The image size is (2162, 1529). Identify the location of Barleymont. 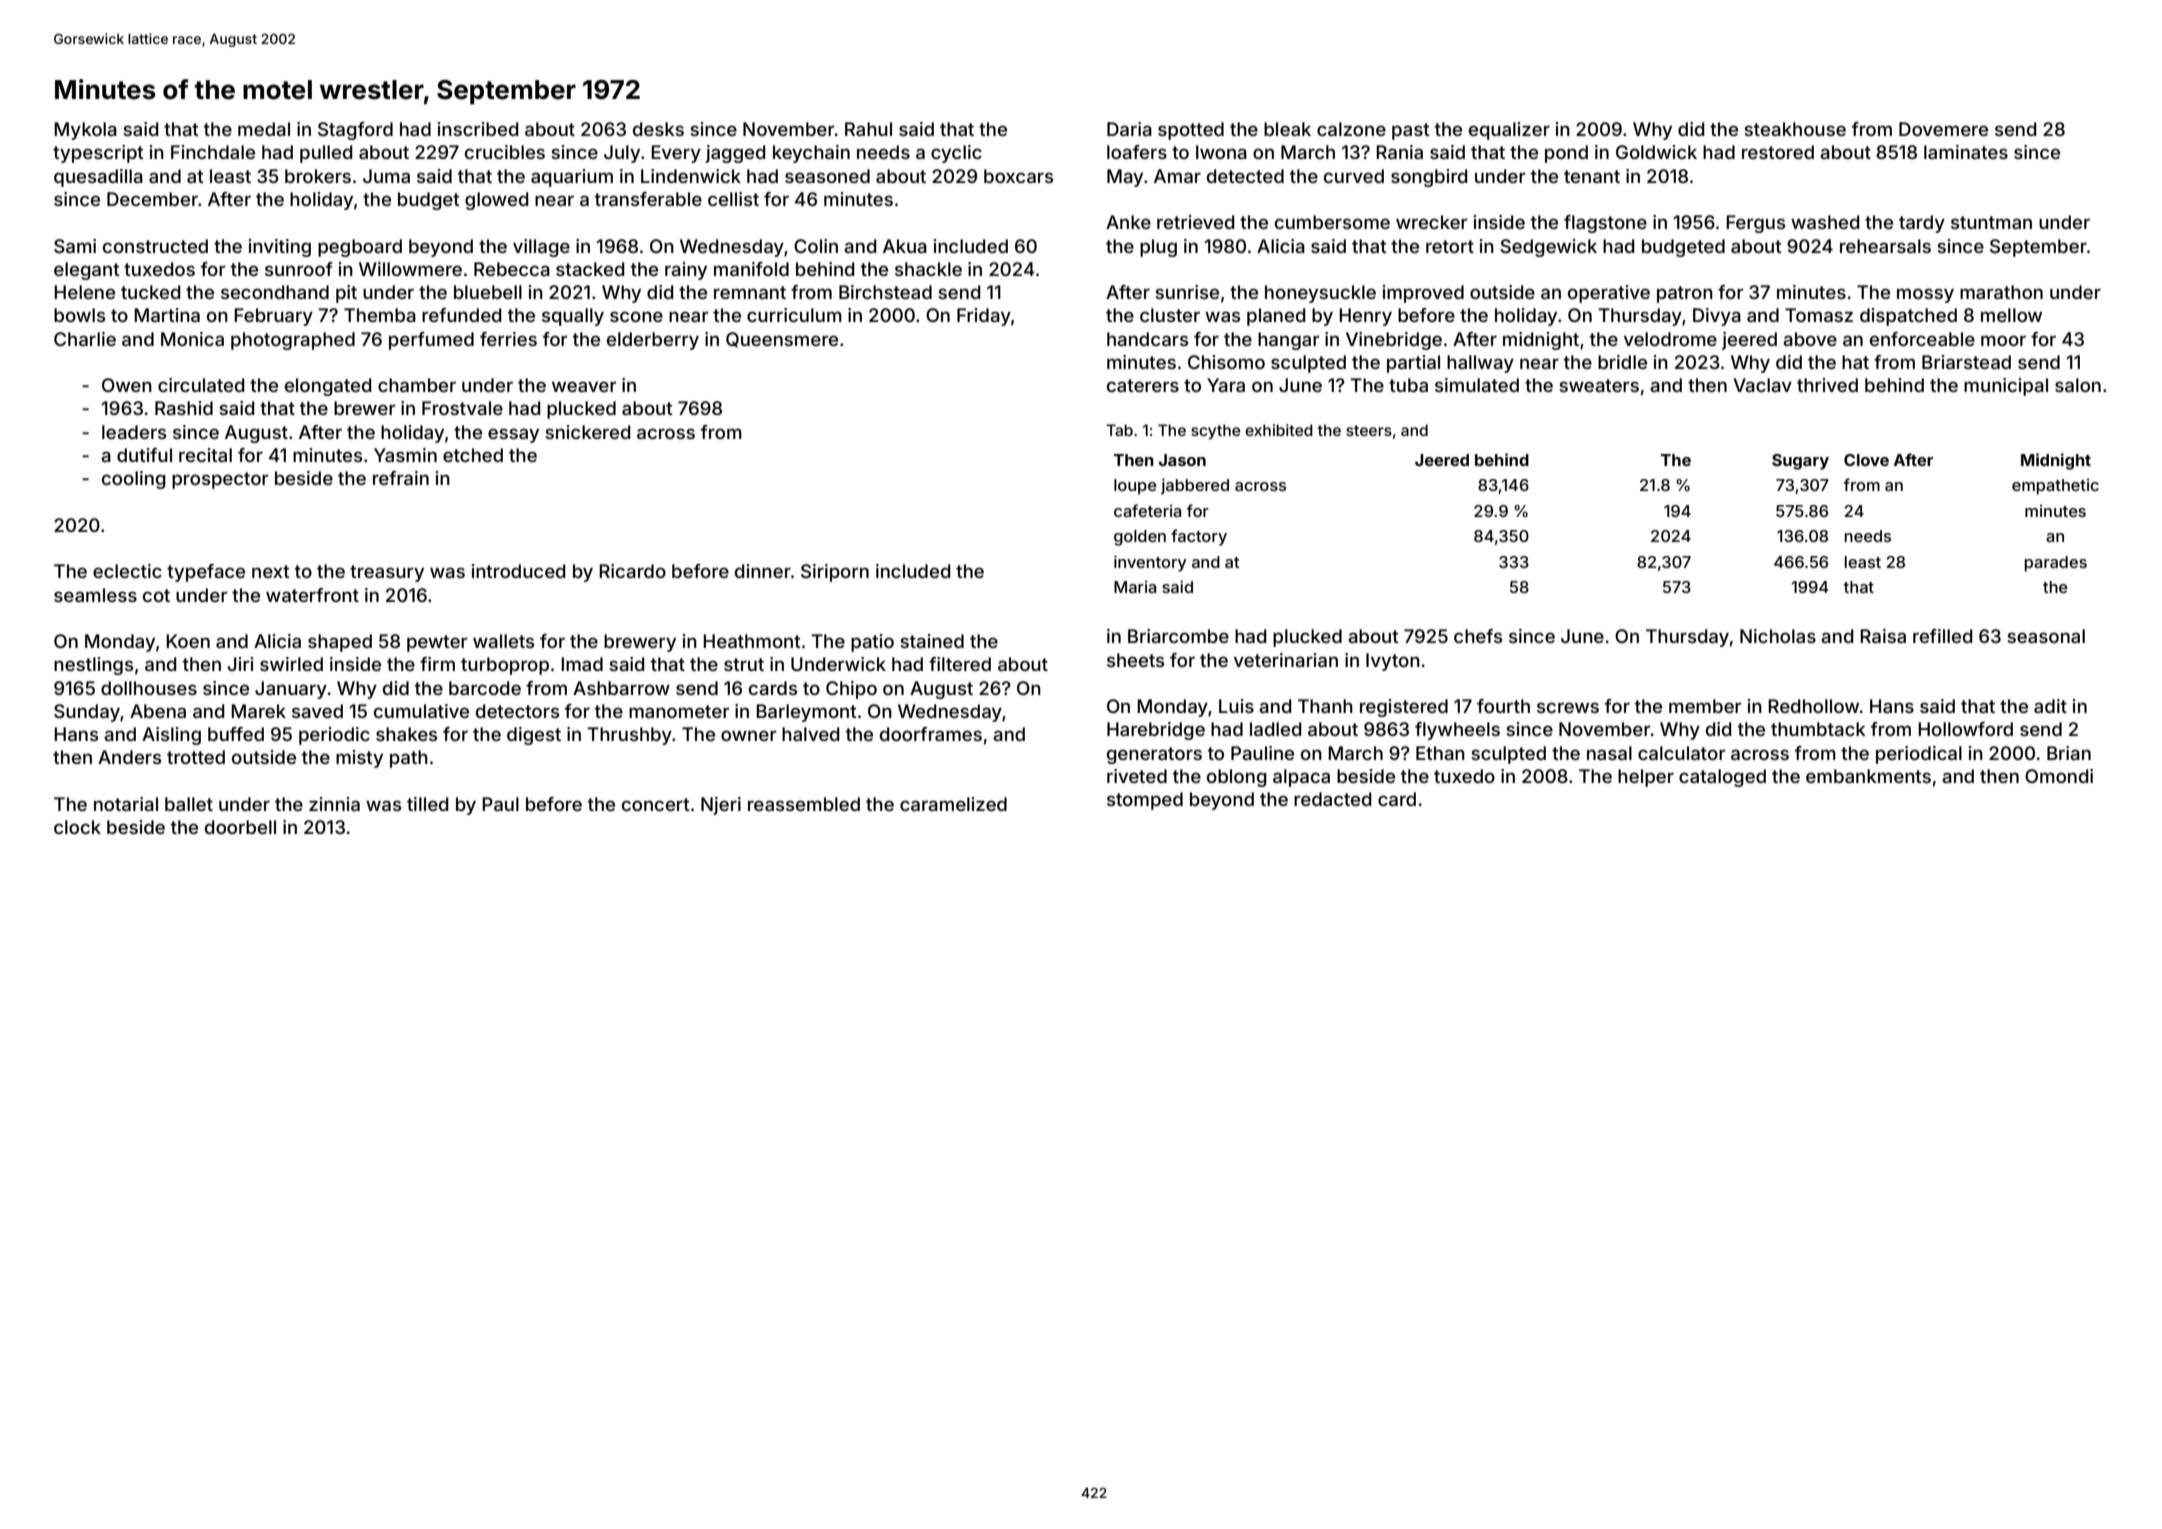
(806, 713).
